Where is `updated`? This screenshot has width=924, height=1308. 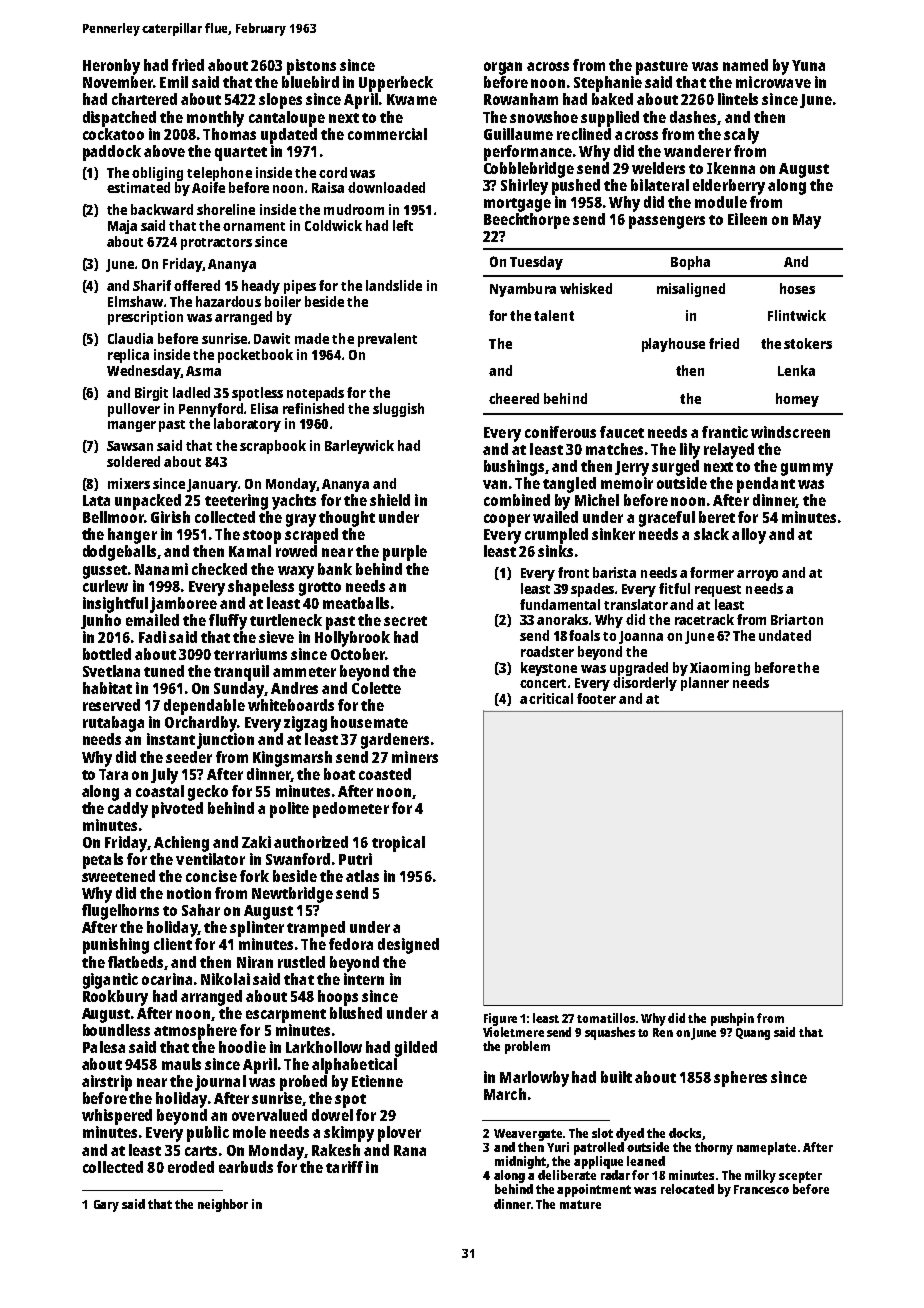 updated is located at coordinates (289, 136).
